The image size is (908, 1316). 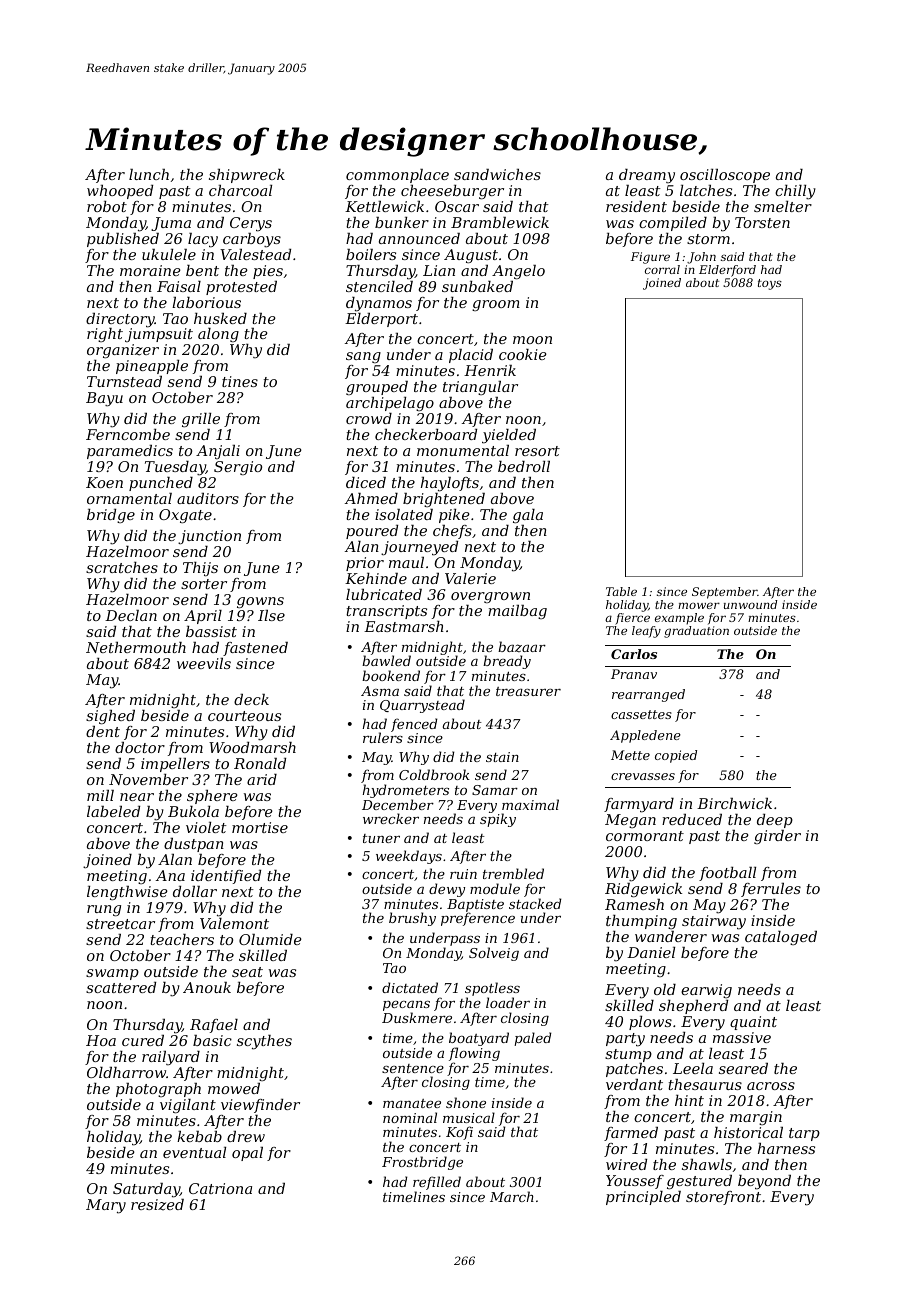 What do you see at coordinates (762, 222) in the page?
I see `Torsten` at bounding box center [762, 222].
